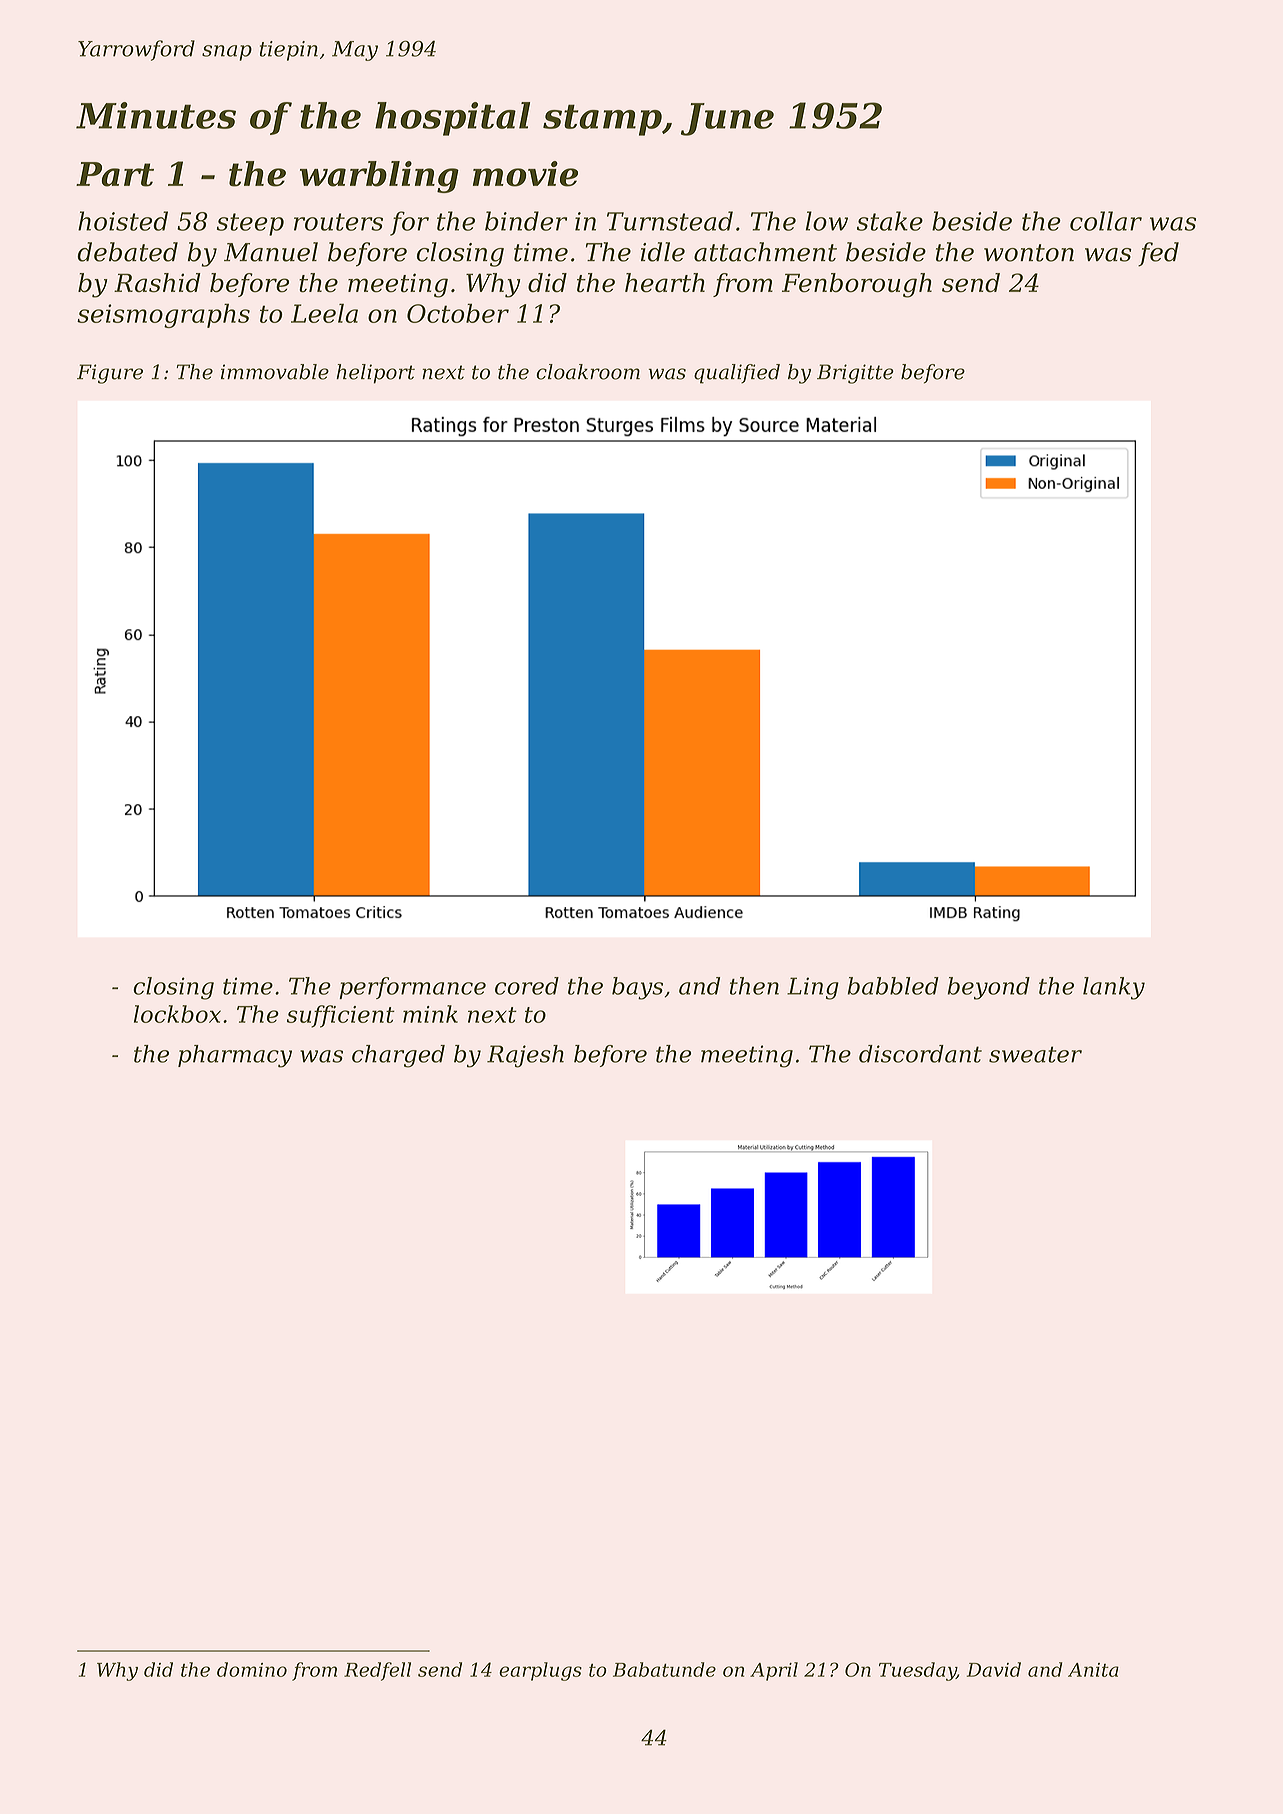 This screenshot has height=1814, width=1283. What do you see at coordinates (754, 986) in the screenshot?
I see `then` at bounding box center [754, 986].
